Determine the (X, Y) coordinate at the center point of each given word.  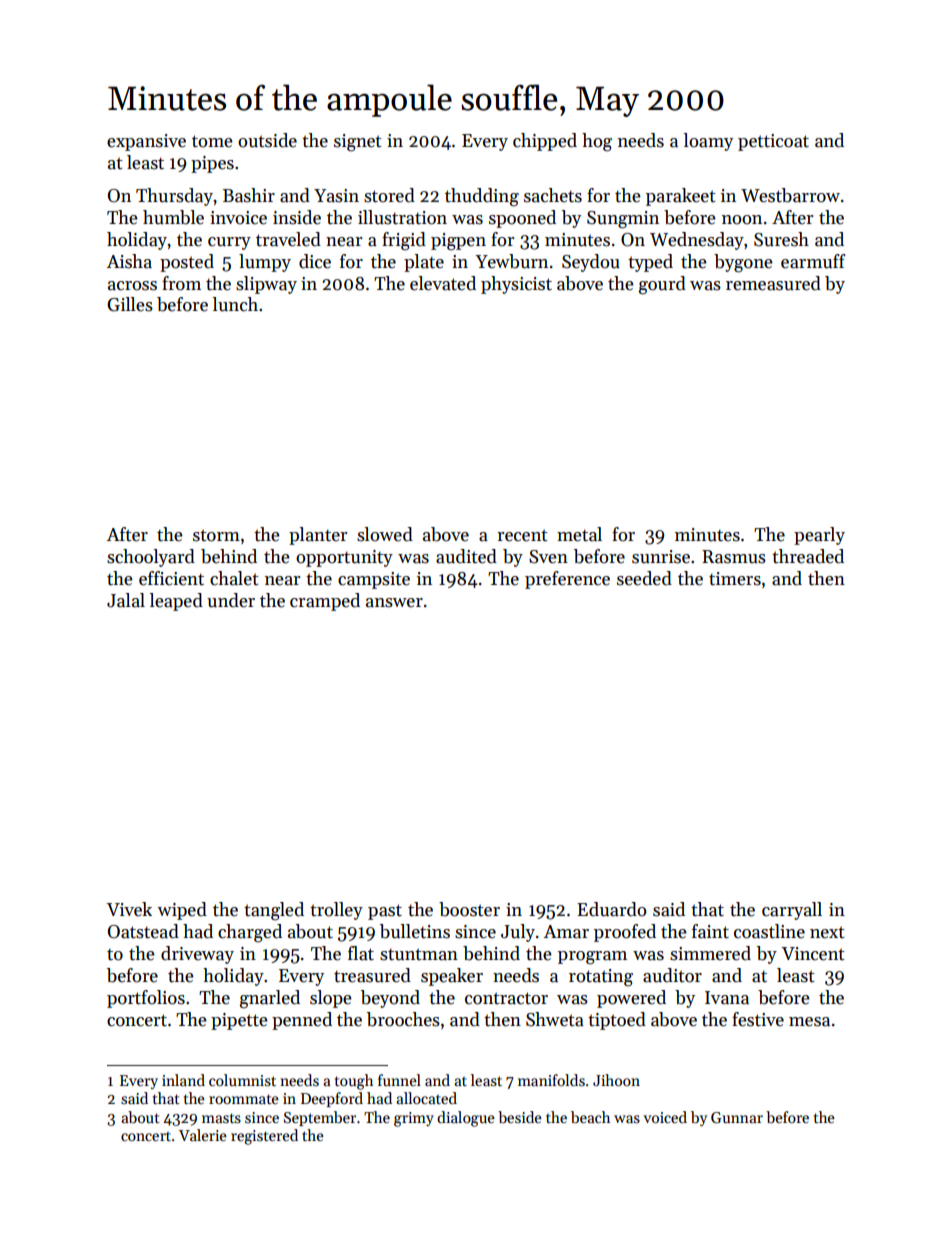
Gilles (130, 304)
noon (742, 220)
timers (735, 579)
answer (394, 603)
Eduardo (611, 909)
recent (522, 535)
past (385, 912)
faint (710, 931)
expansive (146, 142)
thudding (482, 197)
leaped (176, 602)
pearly (819, 536)
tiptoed (617, 1021)
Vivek (129, 909)
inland (183, 1080)
